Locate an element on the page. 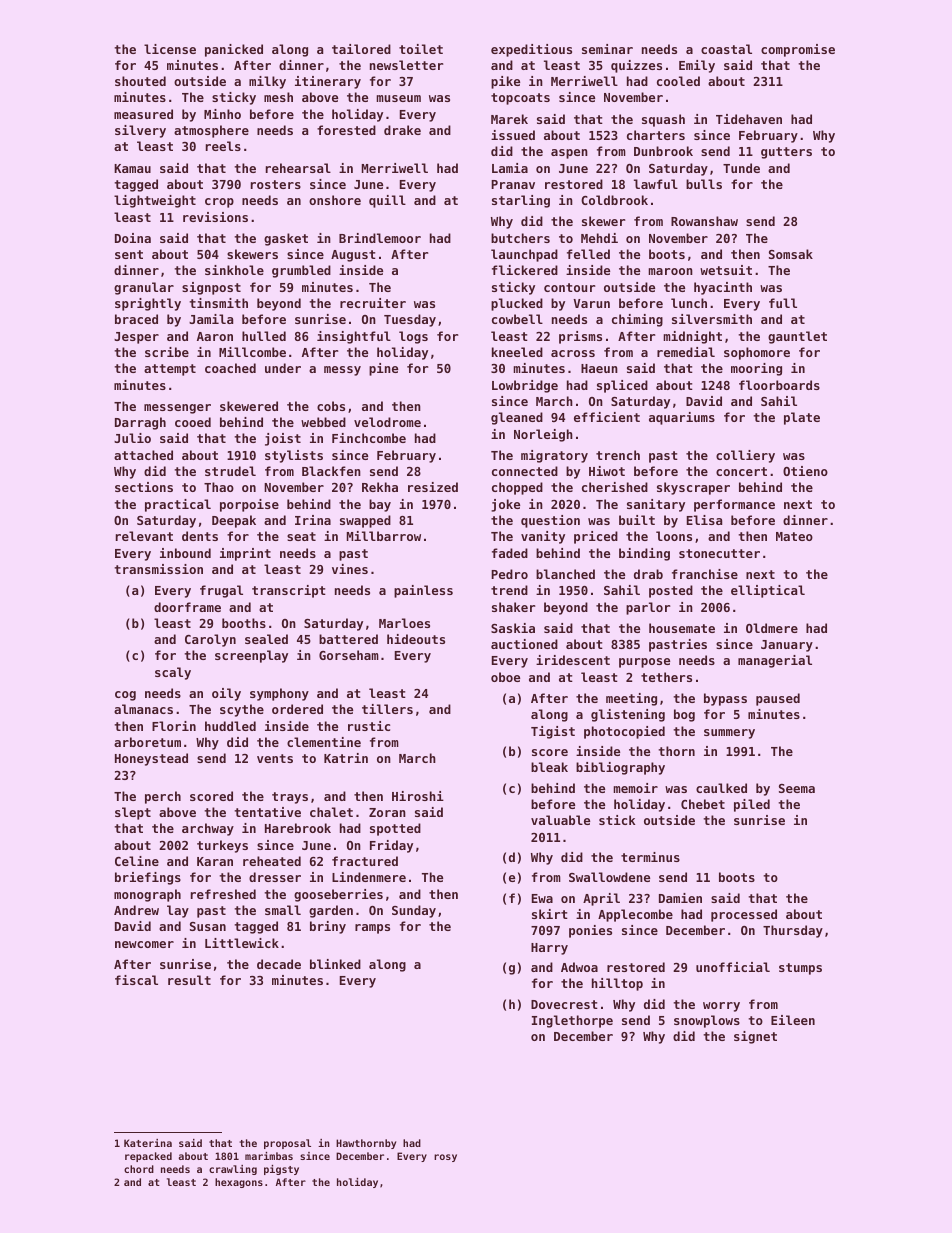  Finchcombe is located at coordinates (369, 438).
